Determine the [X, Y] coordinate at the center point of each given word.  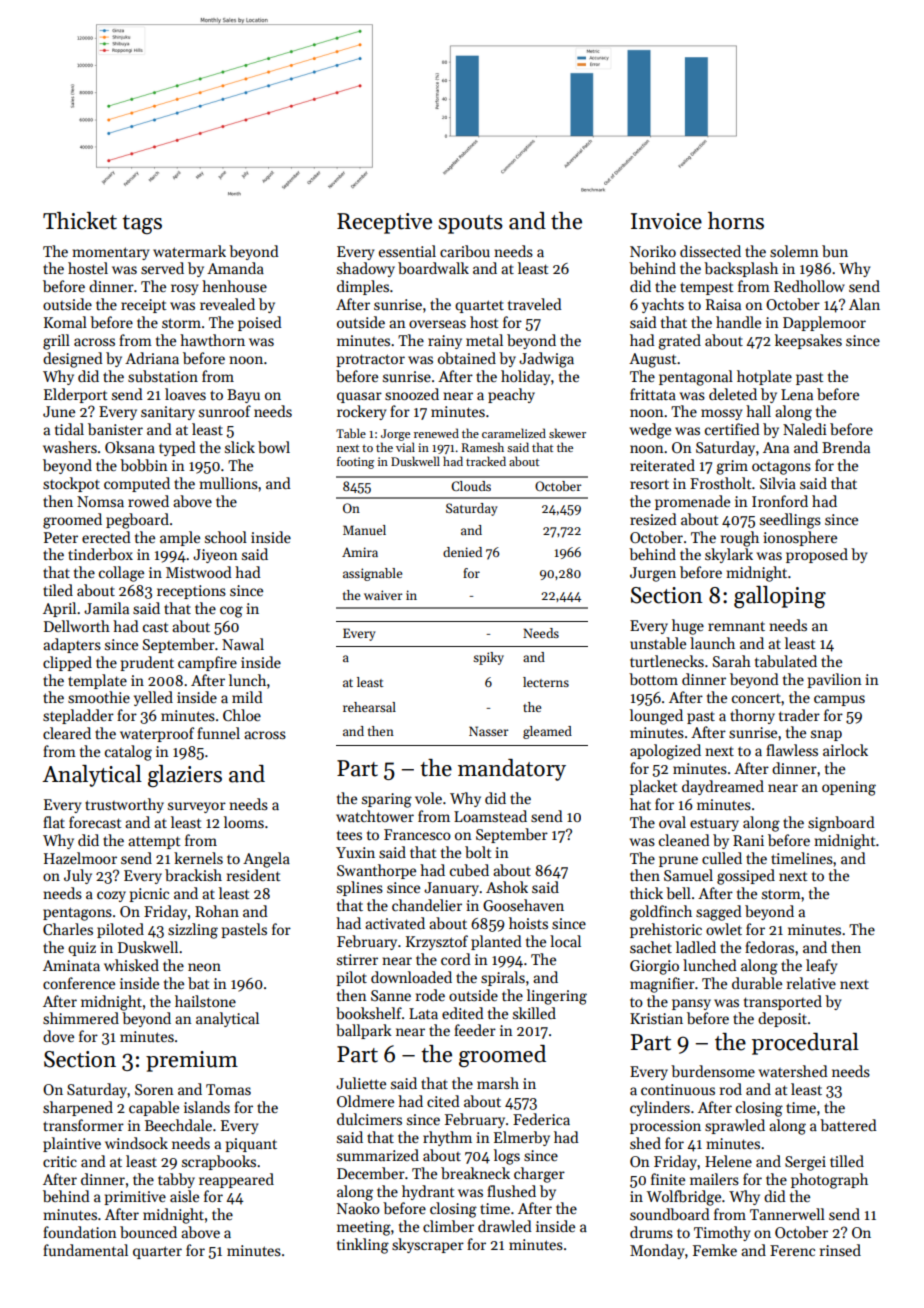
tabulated [786, 661]
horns [736, 221]
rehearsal [369, 707]
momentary [110, 253]
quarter [157, 1252]
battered [848, 1125]
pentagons [77, 914]
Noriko [653, 251]
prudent [147, 663]
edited [463, 1013]
